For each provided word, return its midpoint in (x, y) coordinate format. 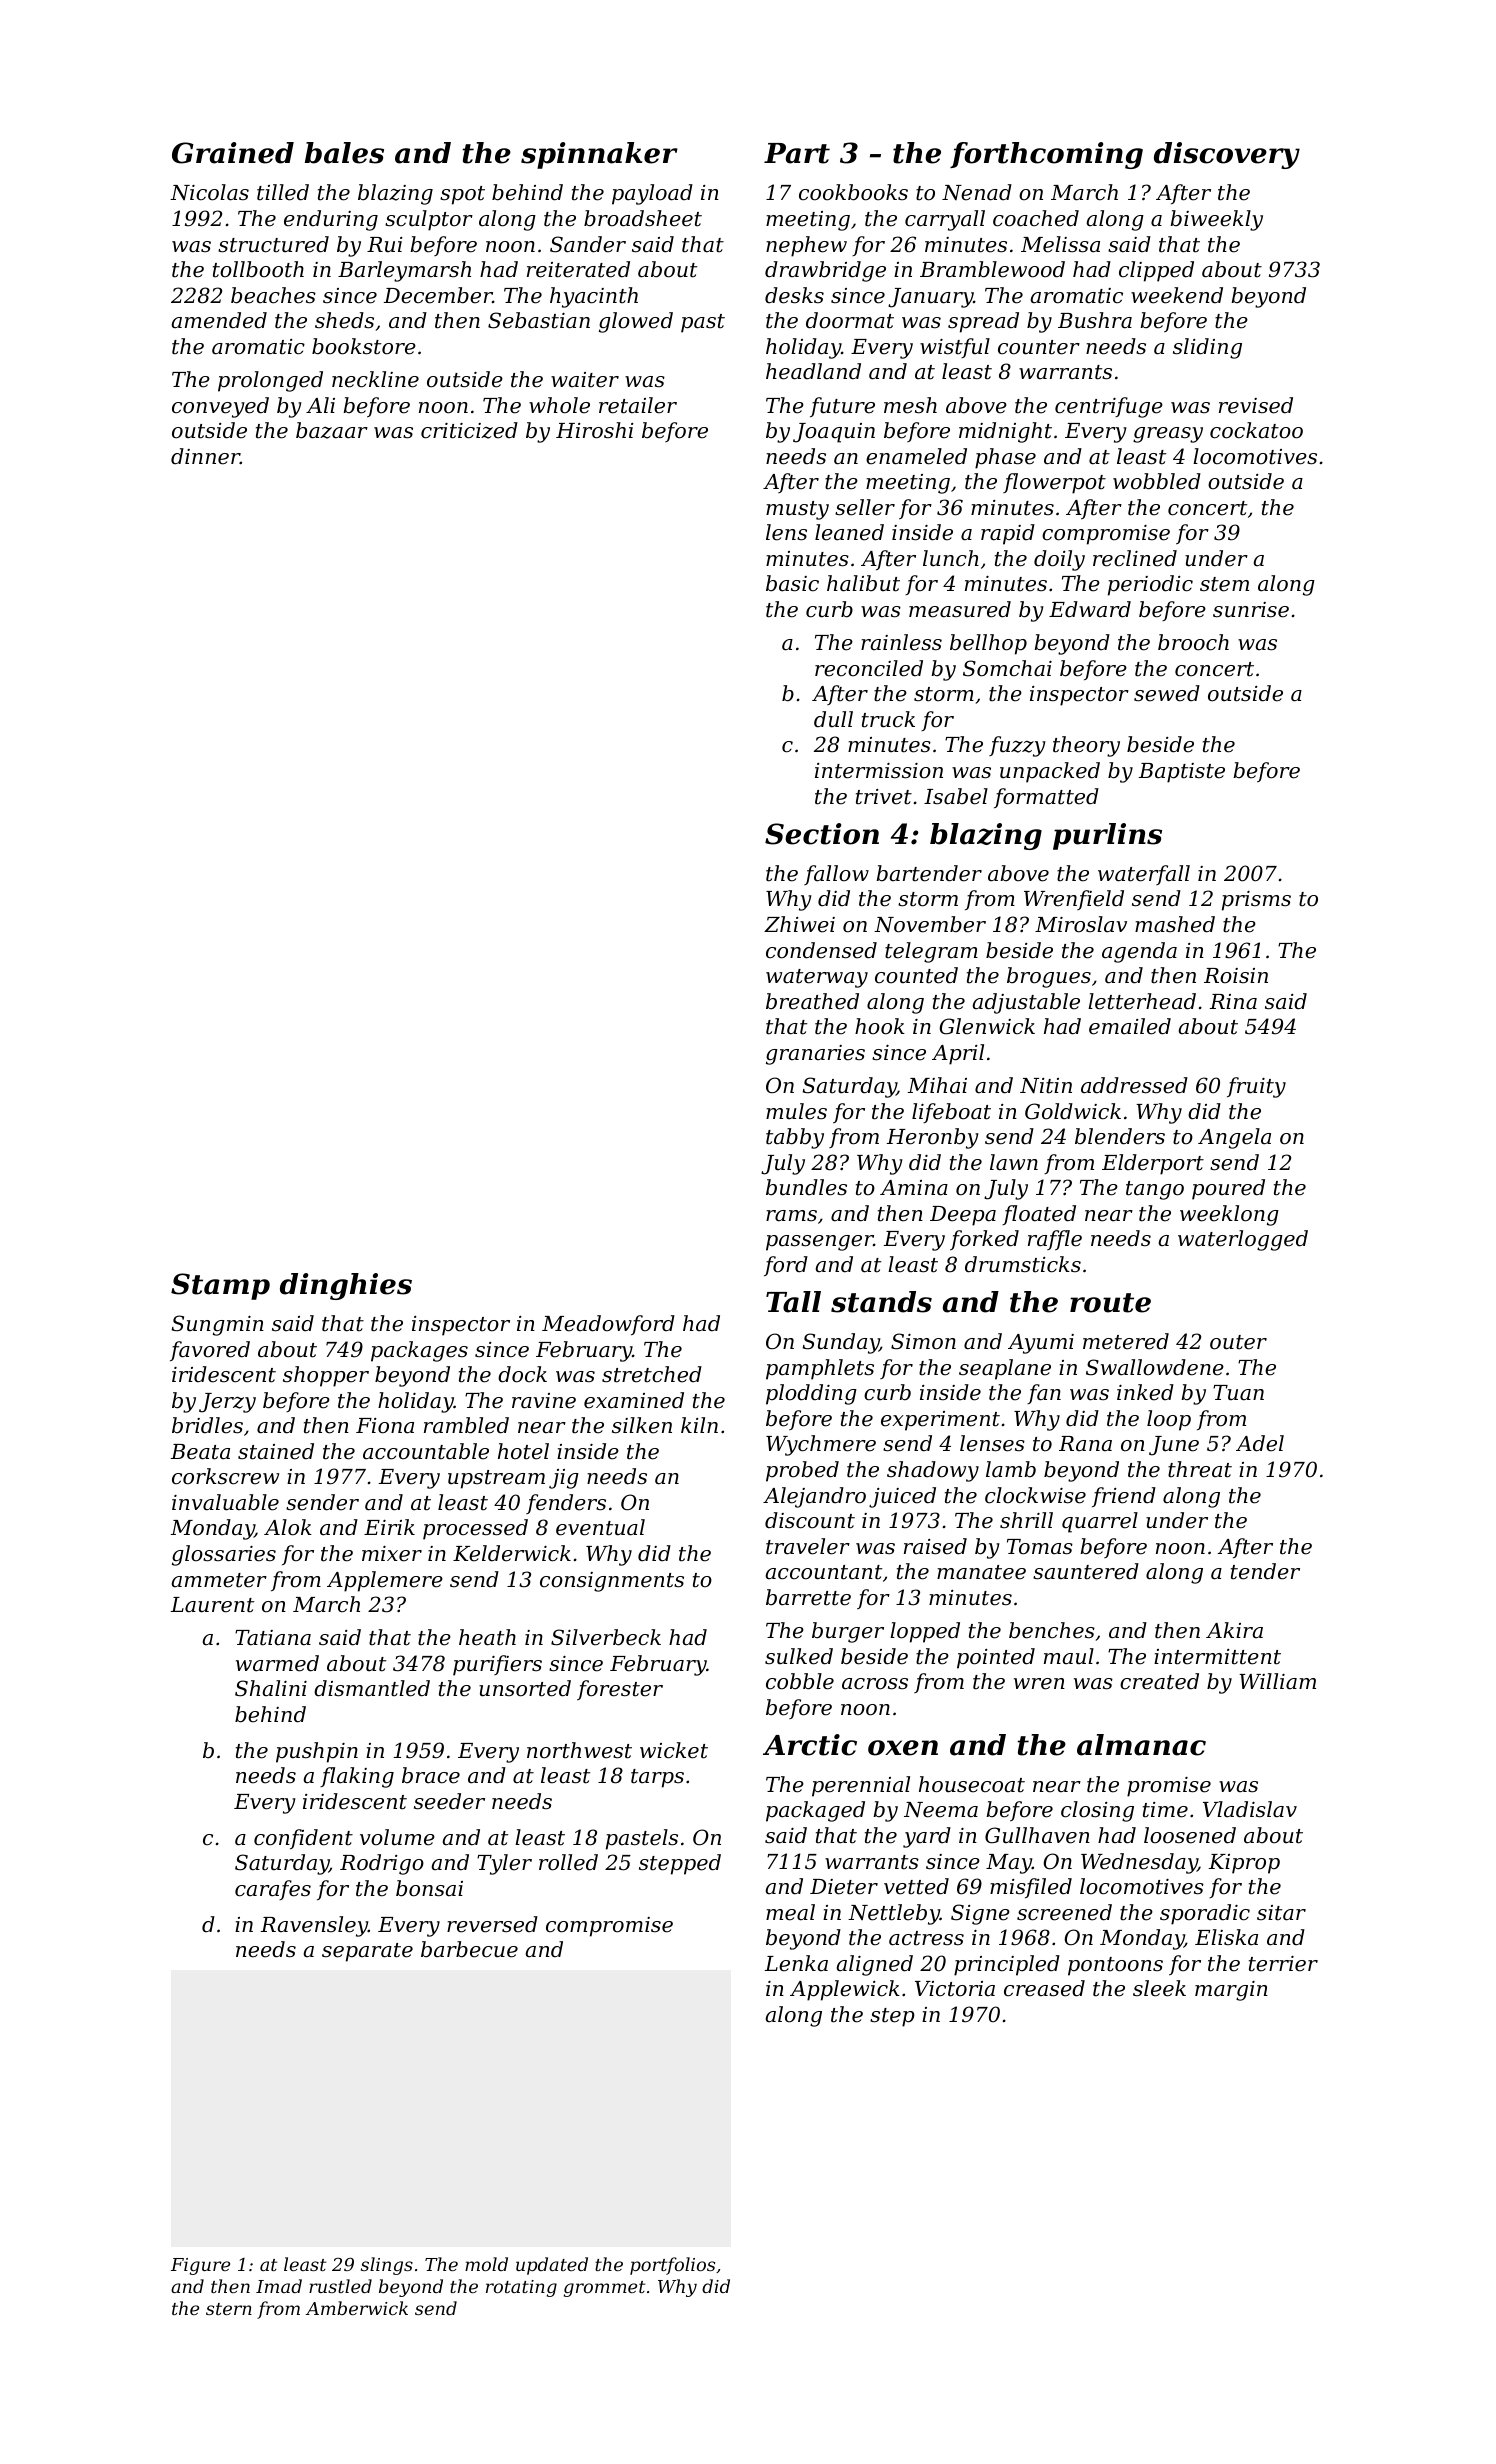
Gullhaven (1037, 1835)
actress (926, 1938)
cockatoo (1256, 430)
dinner (205, 456)
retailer (638, 405)
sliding (1207, 348)
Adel (1260, 1443)
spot (462, 195)
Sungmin (218, 1325)
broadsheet (643, 218)
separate (367, 1952)
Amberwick (357, 2308)
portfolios (672, 2266)
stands (881, 1302)
